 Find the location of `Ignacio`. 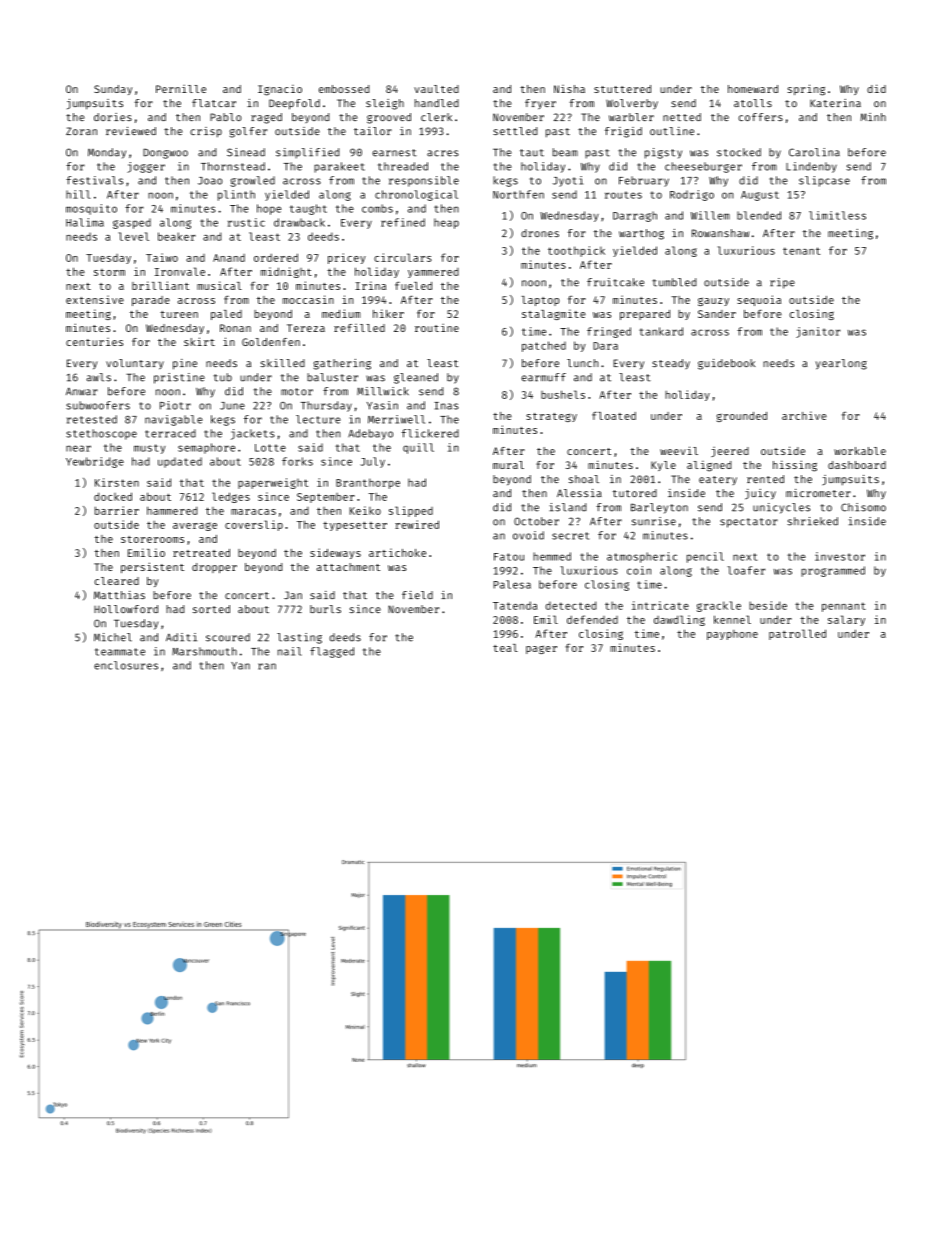

Ignacio is located at coordinates (280, 90).
